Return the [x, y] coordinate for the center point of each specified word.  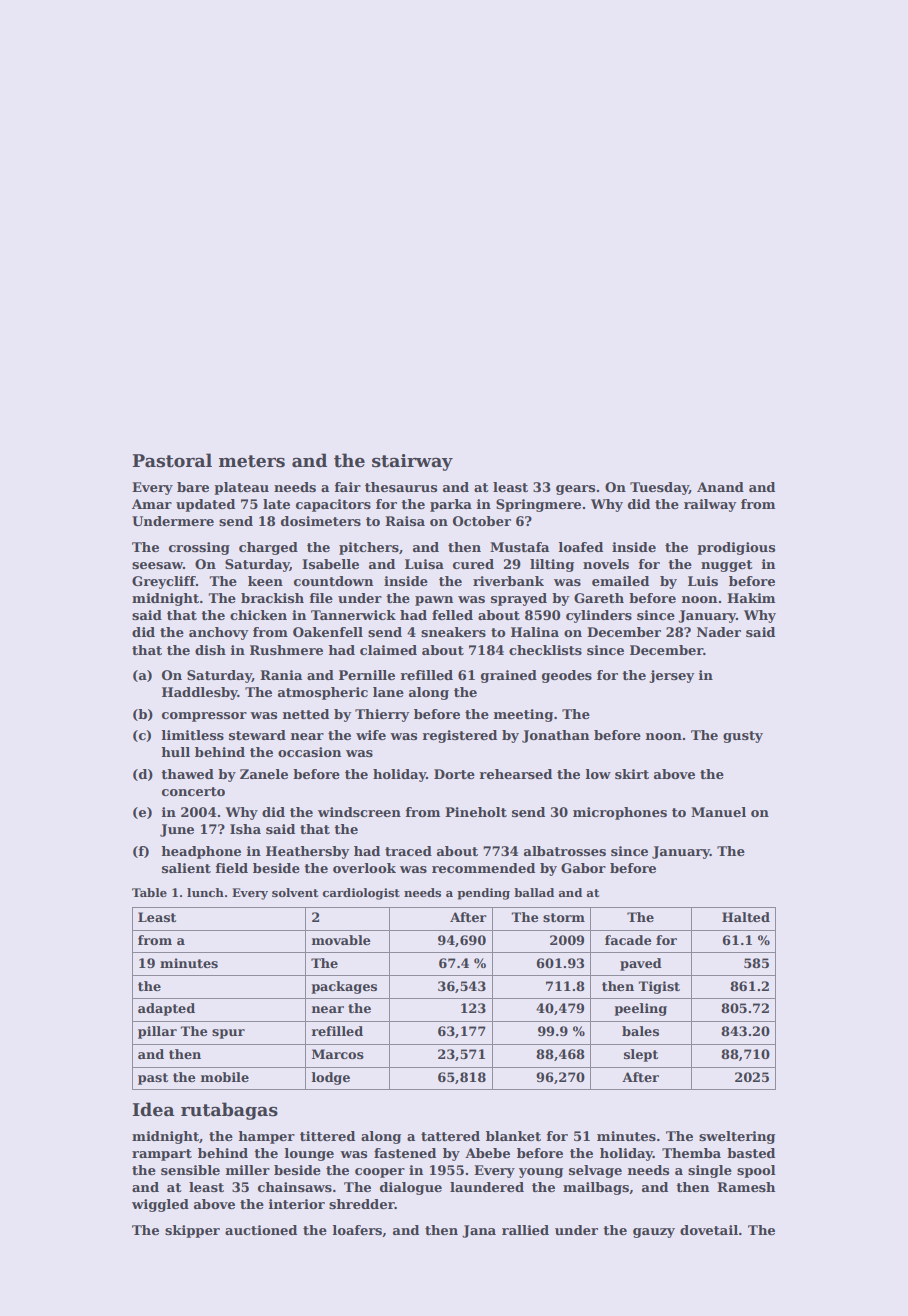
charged [268, 548]
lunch [205, 892]
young [541, 1173]
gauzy [654, 1233]
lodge [331, 1078]
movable [341, 940]
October [482, 521]
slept [641, 1055]
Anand [720, 487]
